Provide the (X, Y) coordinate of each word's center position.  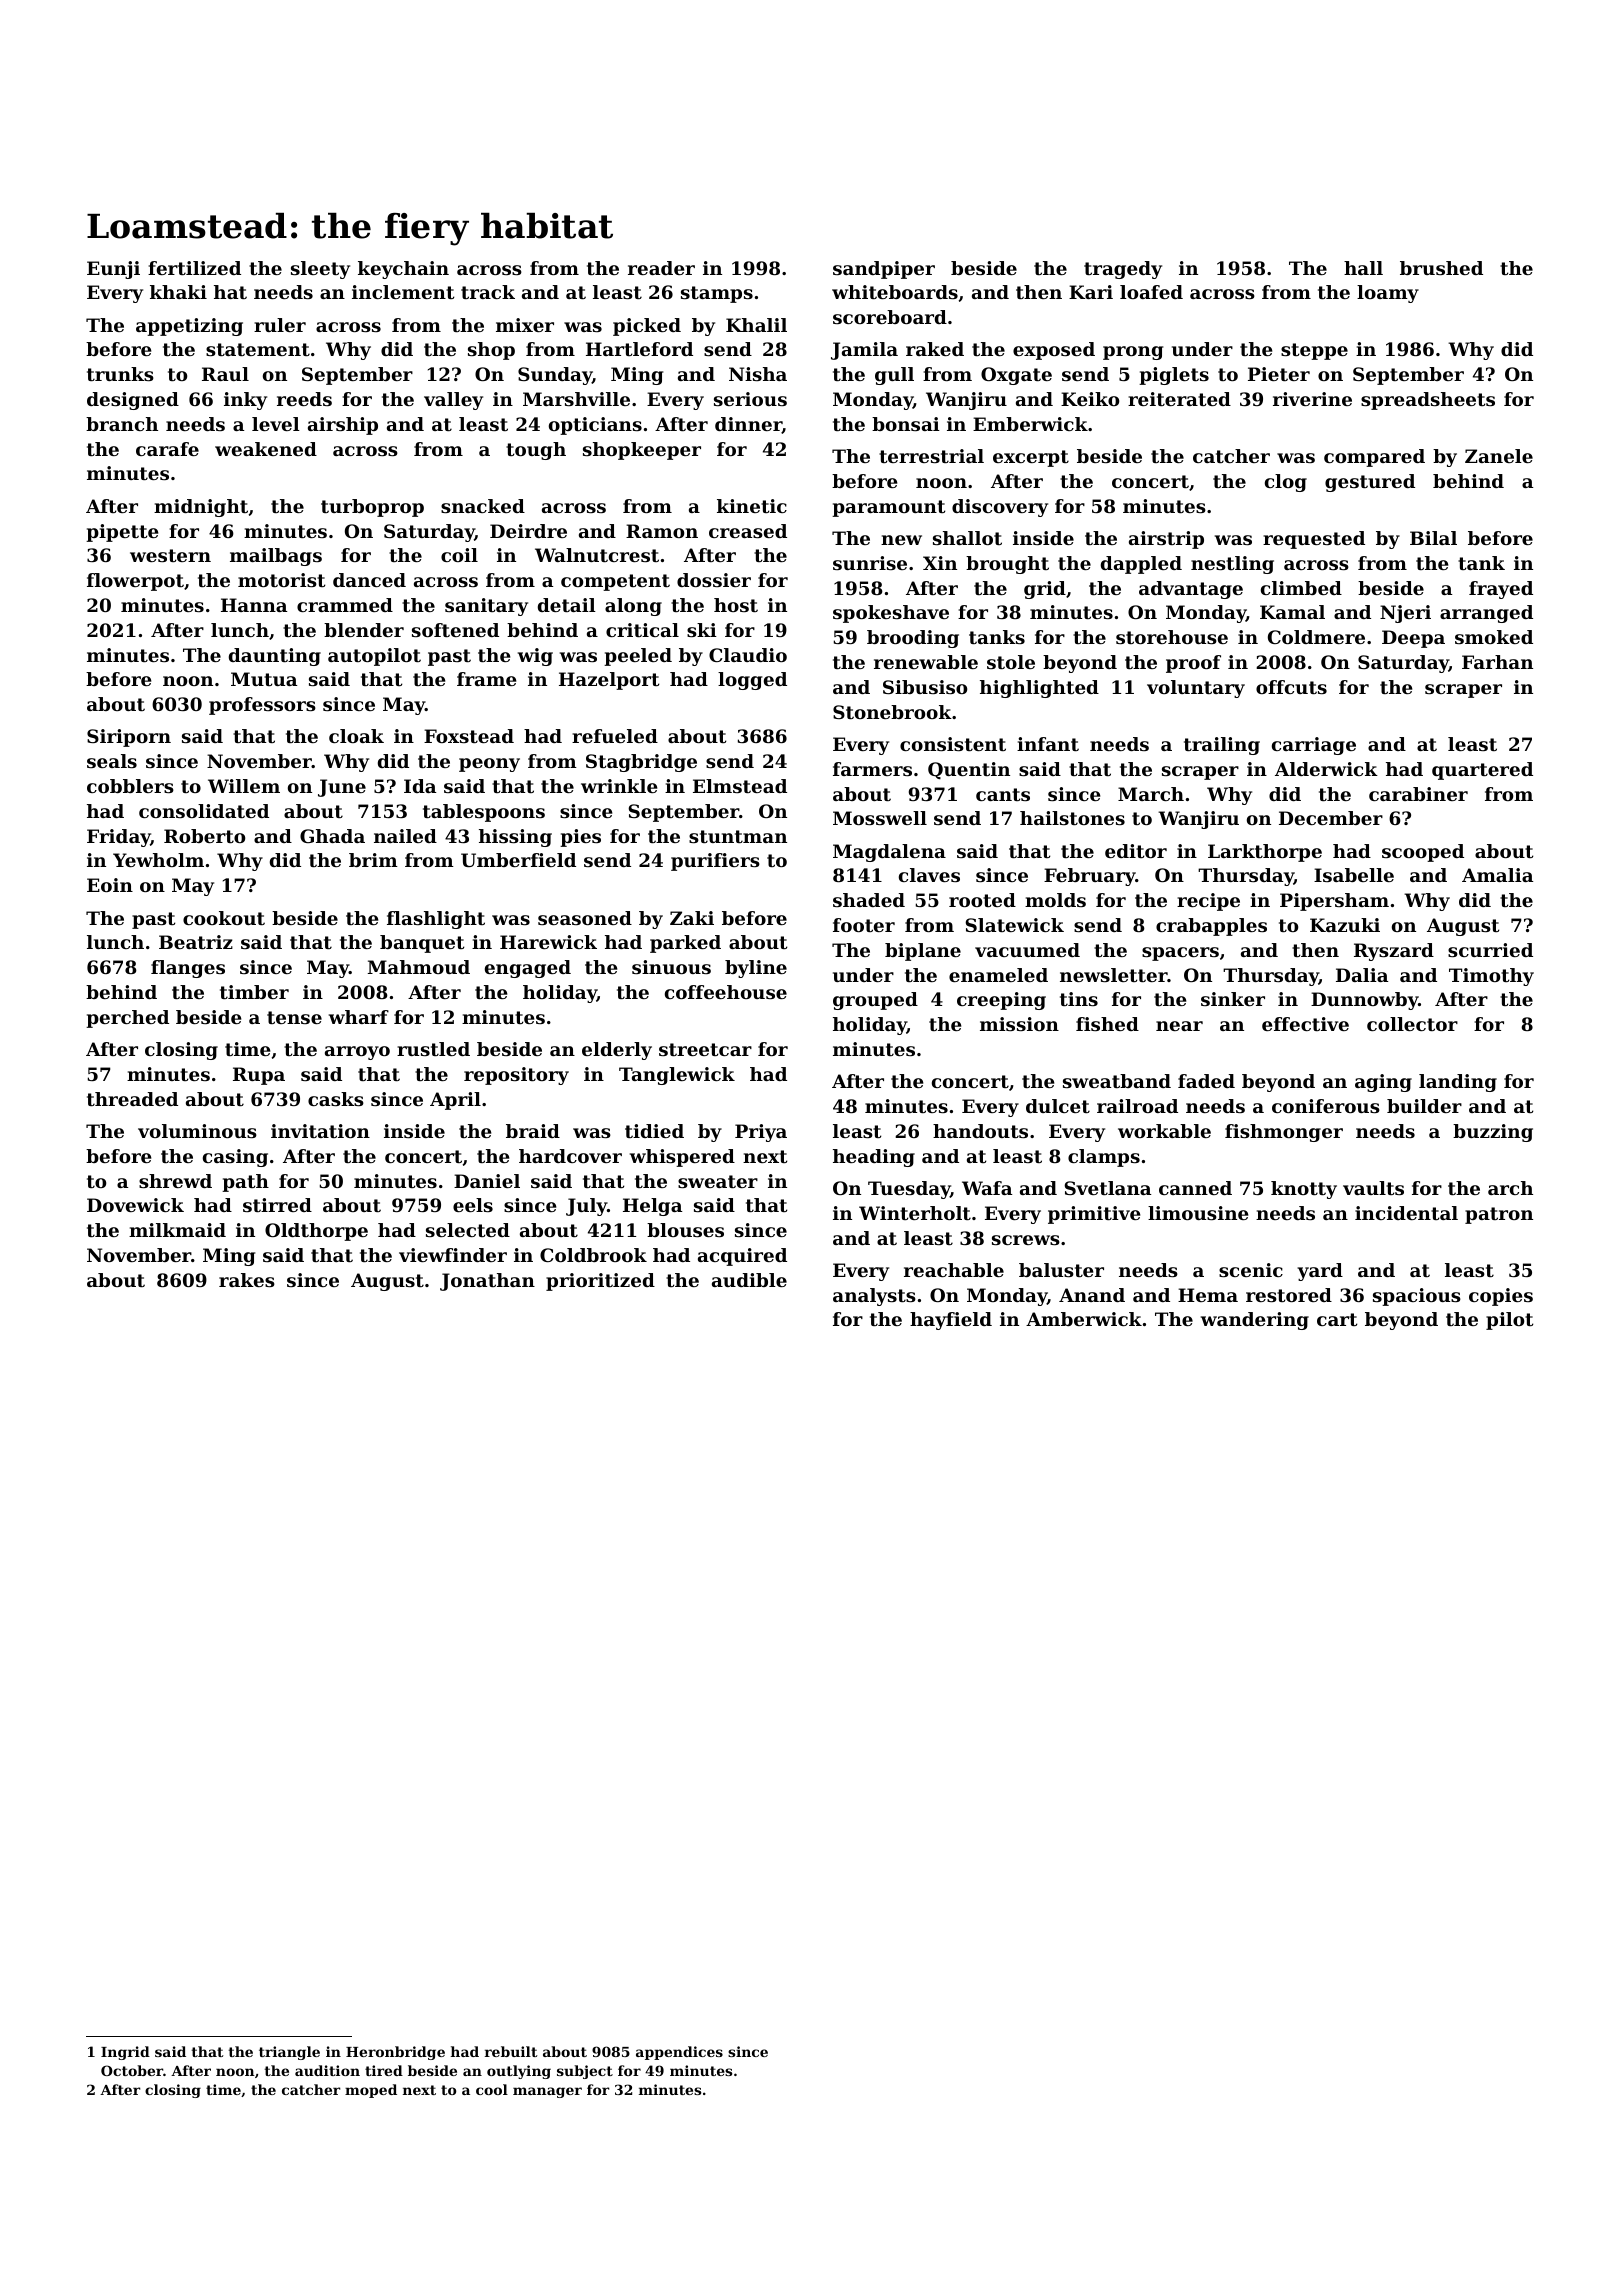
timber (254, 992)
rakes (247, 1280)
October (132, 2070)
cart (1337, 1319)
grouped (875, 1001)
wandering (1255, 1321)
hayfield (951, 1321)
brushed (1441, 268)
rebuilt (511, 2051)
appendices (679, 2053)
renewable (926, 662)
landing (1458, 1083)
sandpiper (884, 270)
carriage (1314, 746)
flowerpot (135, 582)
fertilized (194, 268)
